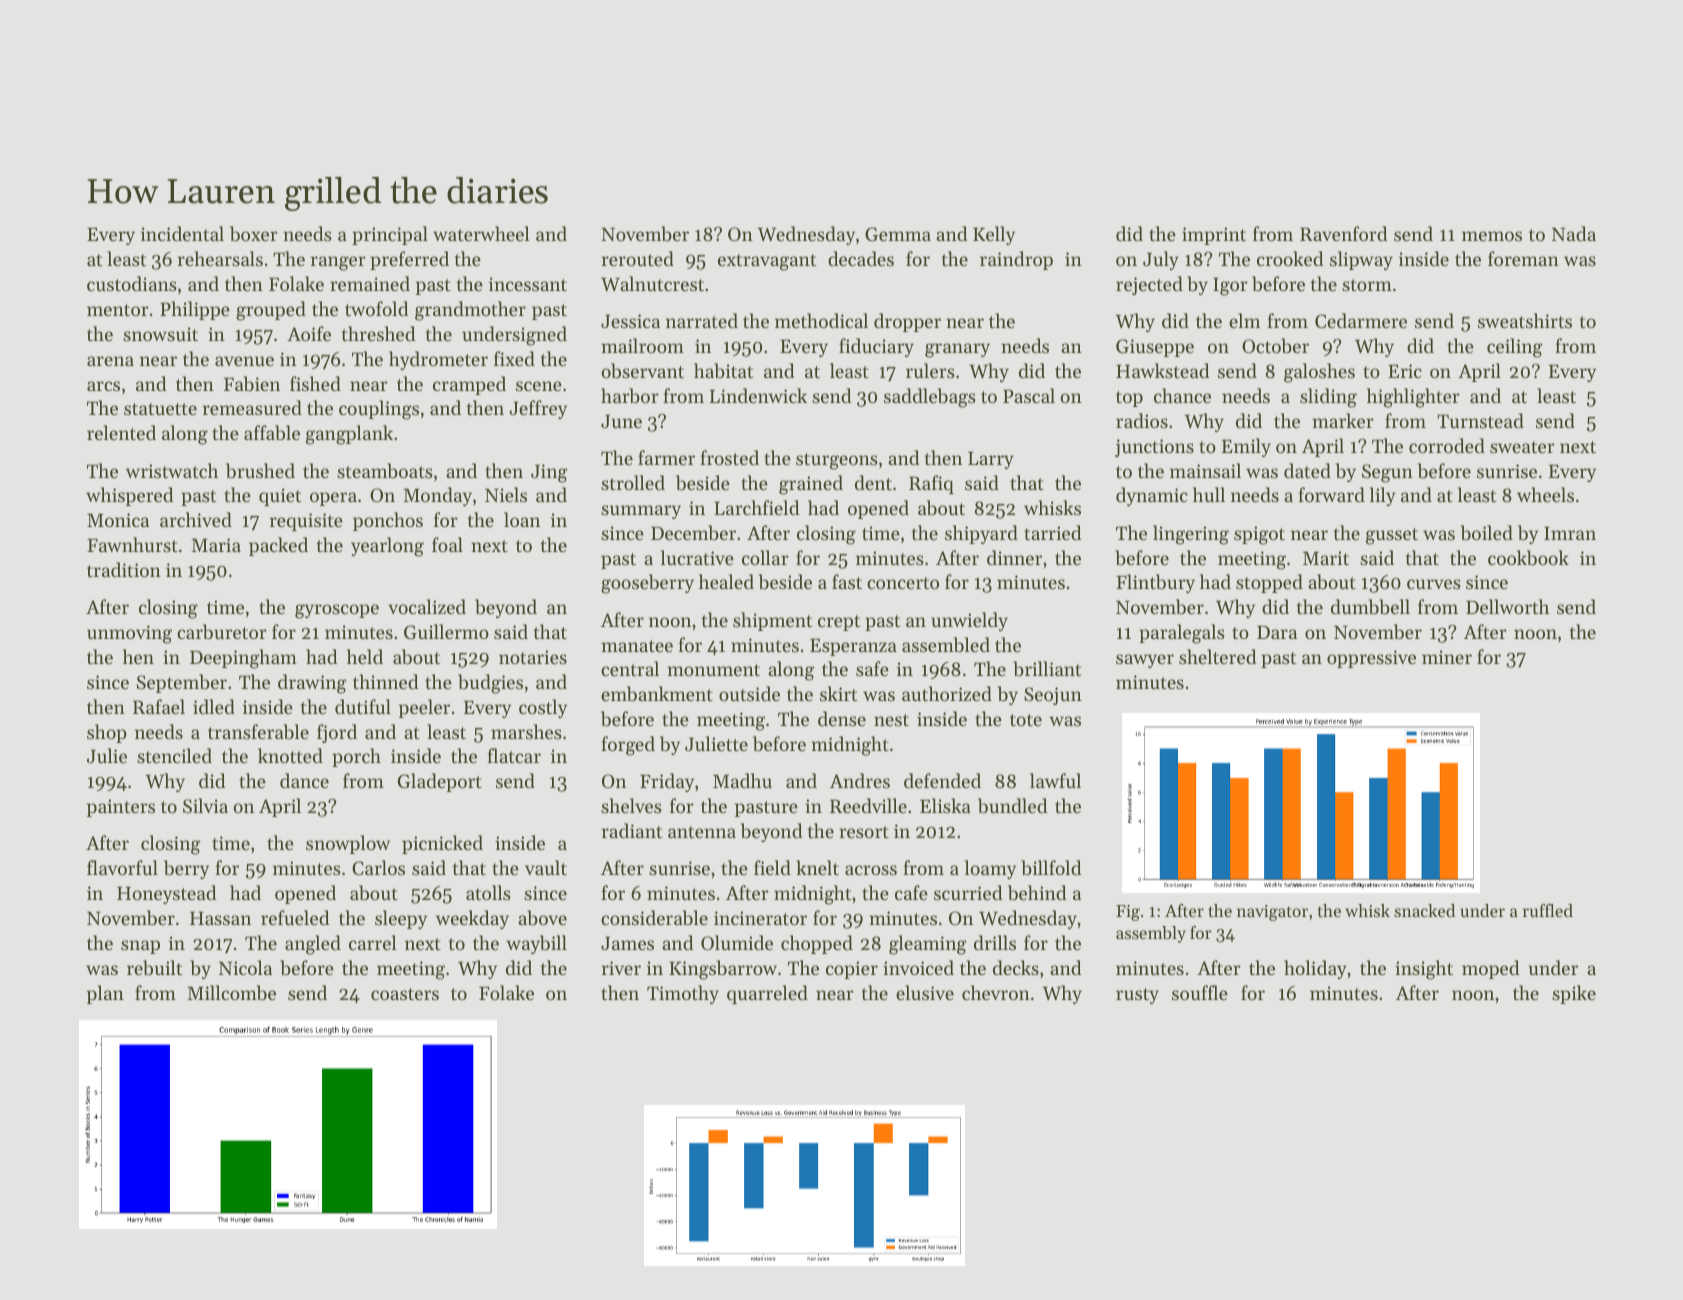 The width and height of the image is (1683, 1300). Describe the element at coordinates (1548, 910) in the image. I see `ruffled` at that location.
